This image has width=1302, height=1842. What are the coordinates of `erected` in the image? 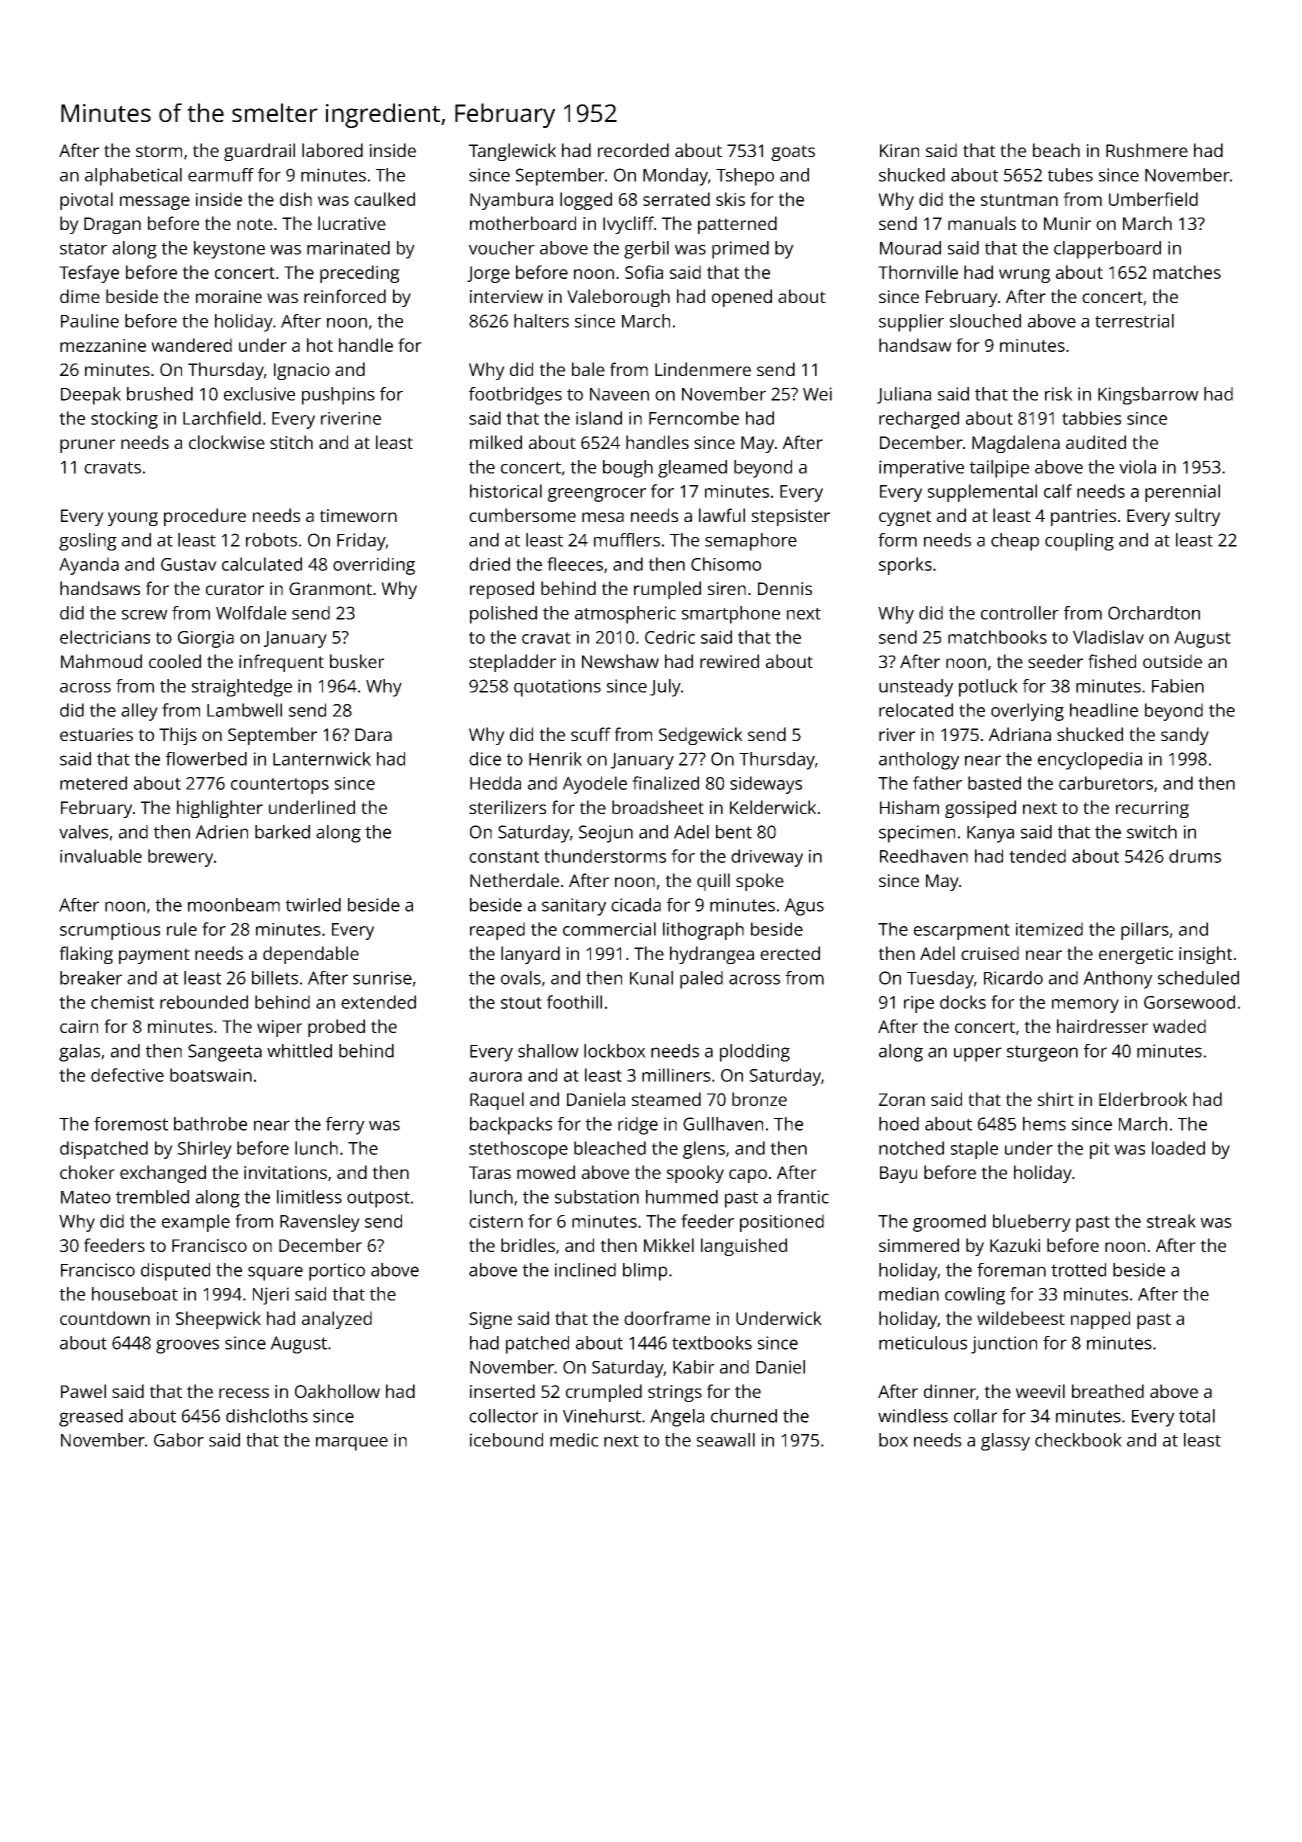 It's located at (790, 953).
